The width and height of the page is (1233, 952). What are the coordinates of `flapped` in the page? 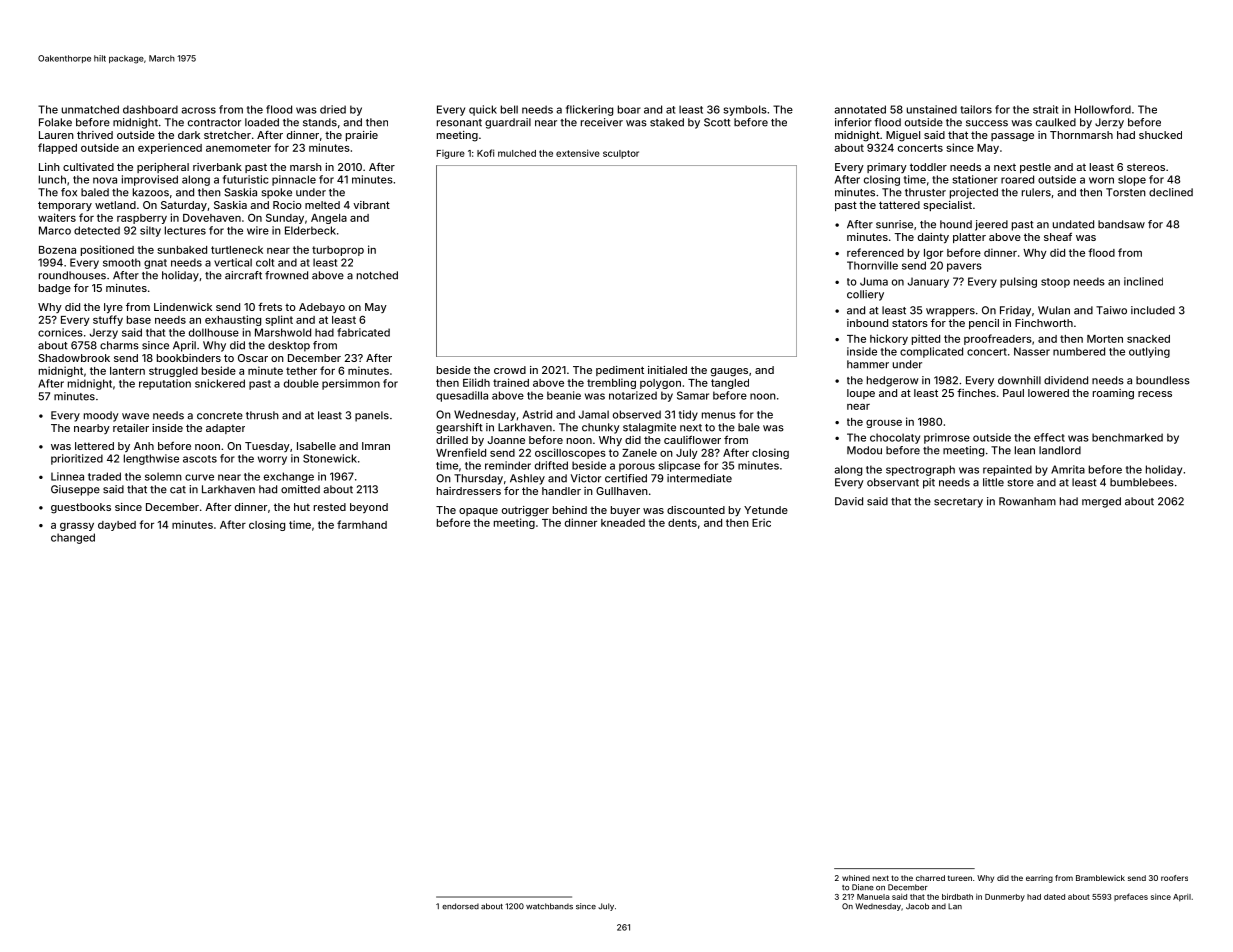 It's located at (57, 148).
